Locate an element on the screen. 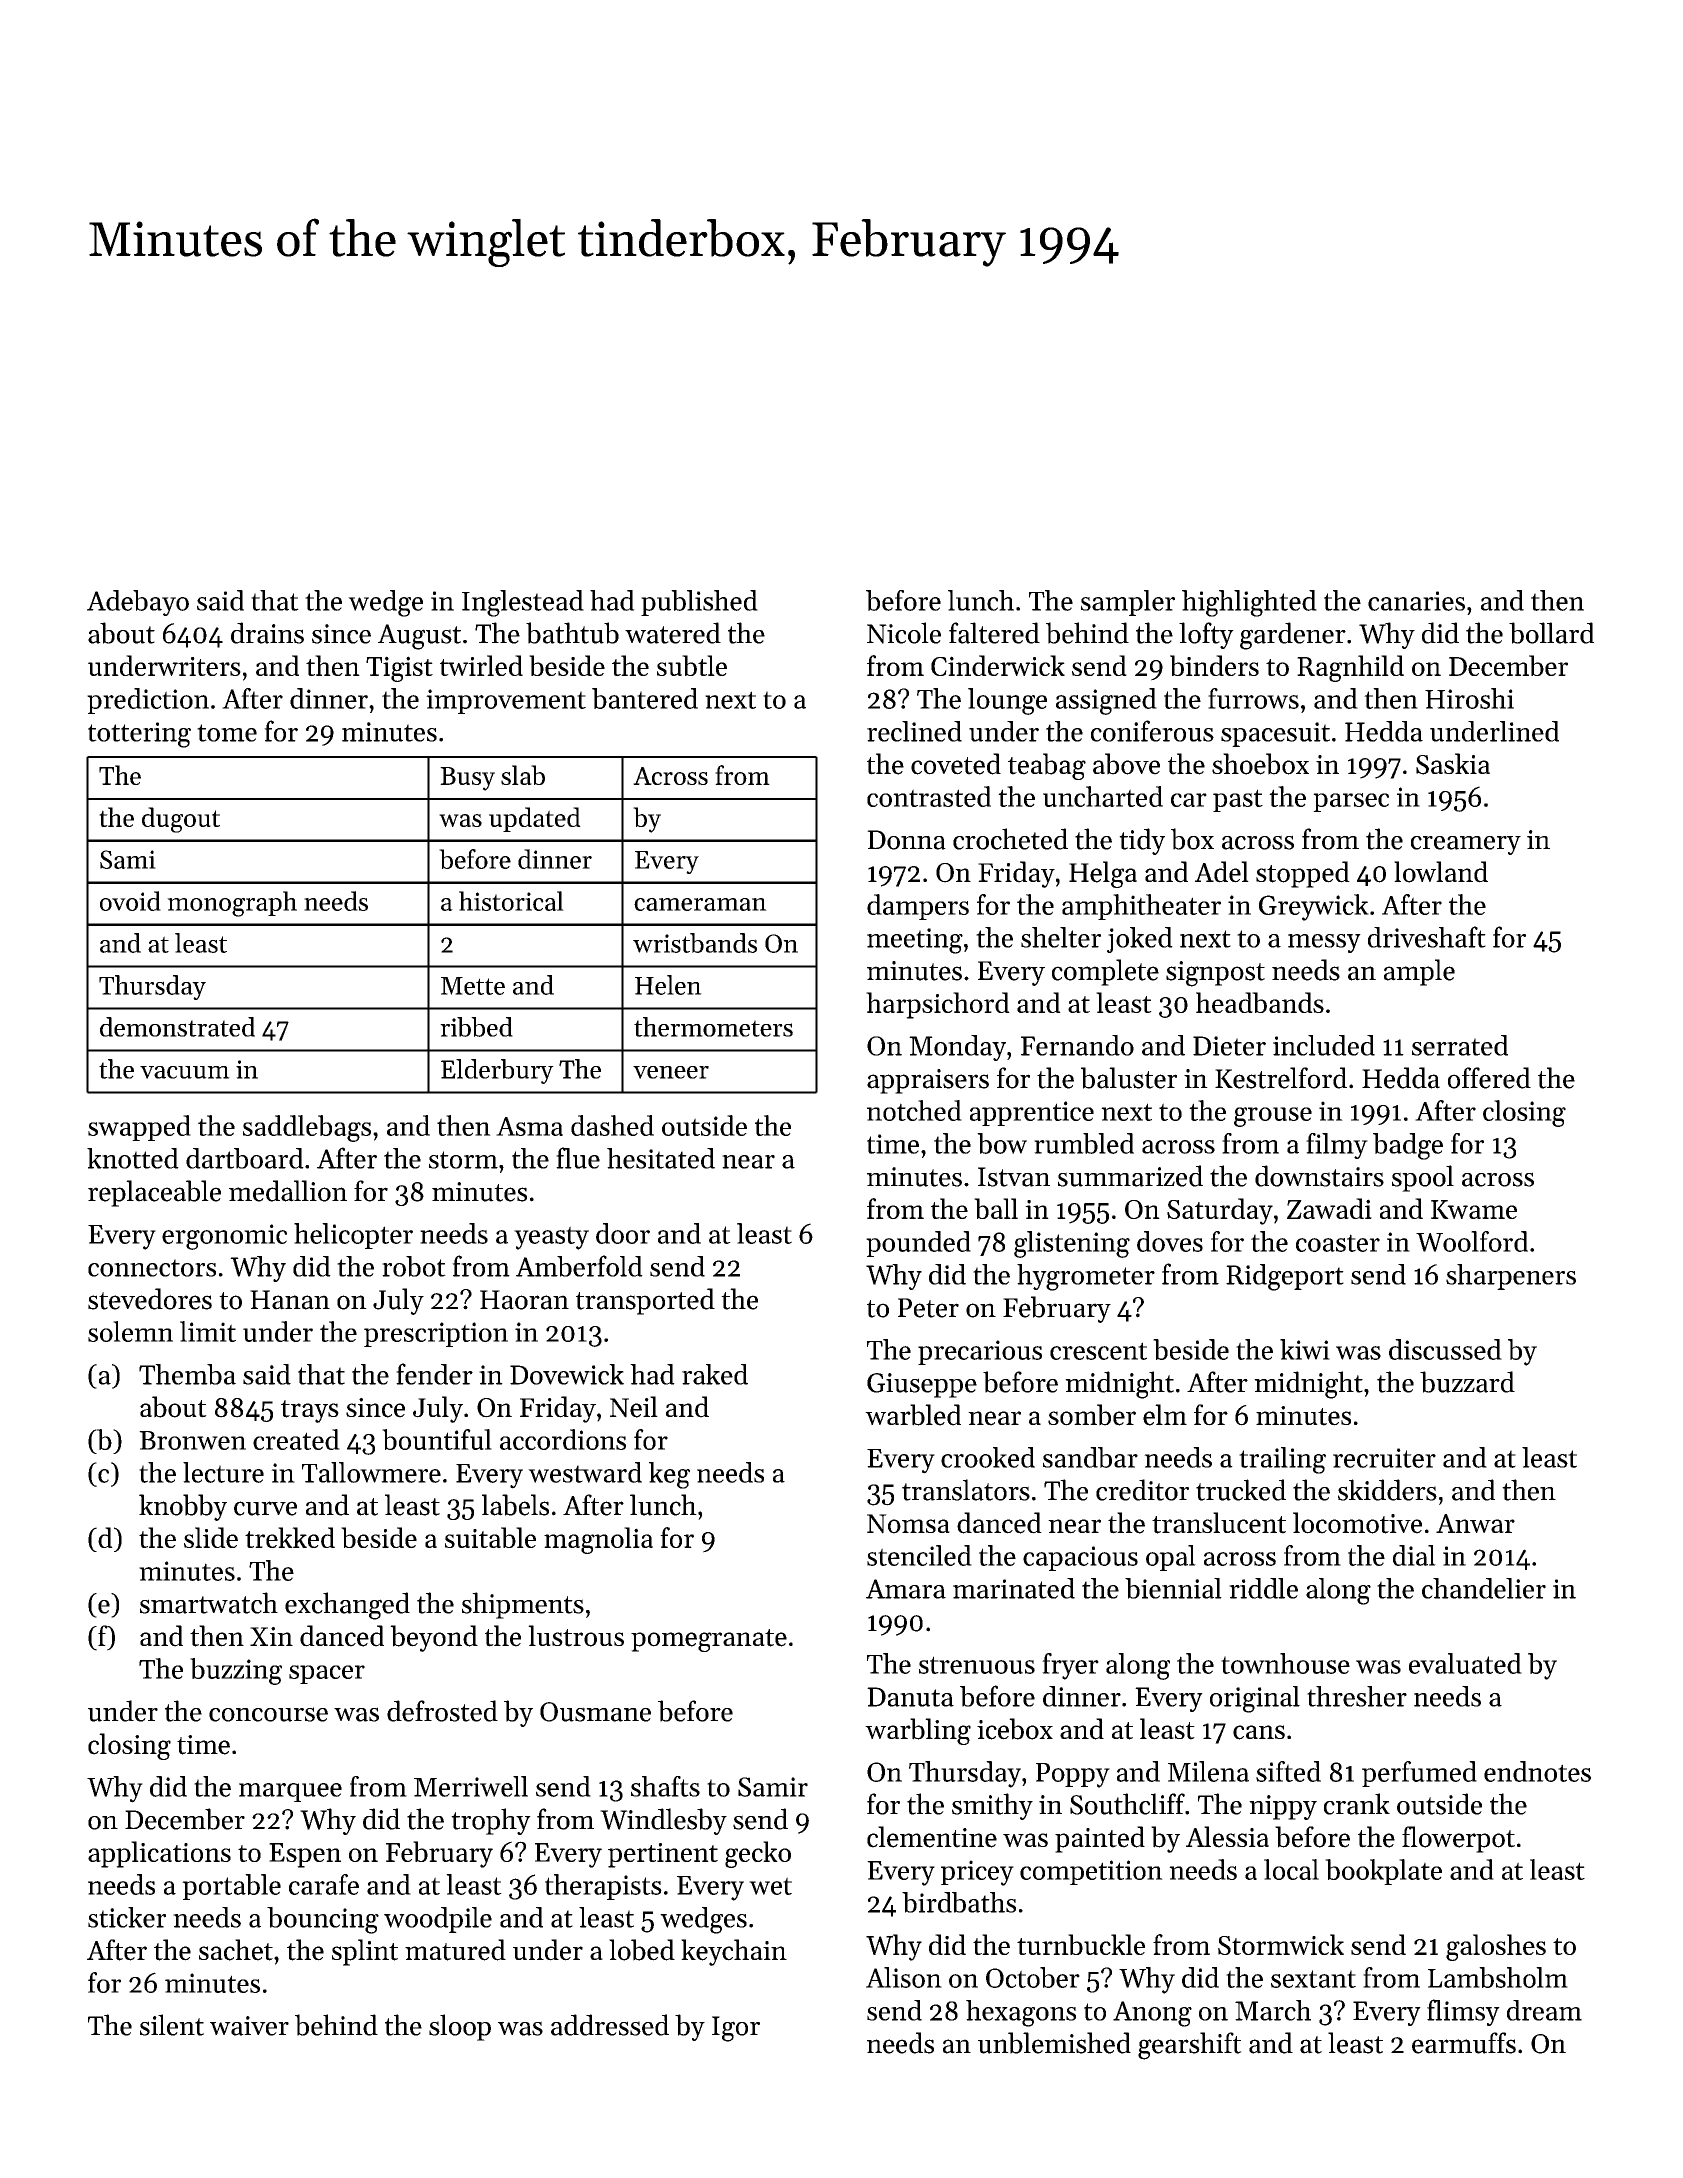 The image size is (1683, 2178). knotted is located at coordinates (133, 1158).
